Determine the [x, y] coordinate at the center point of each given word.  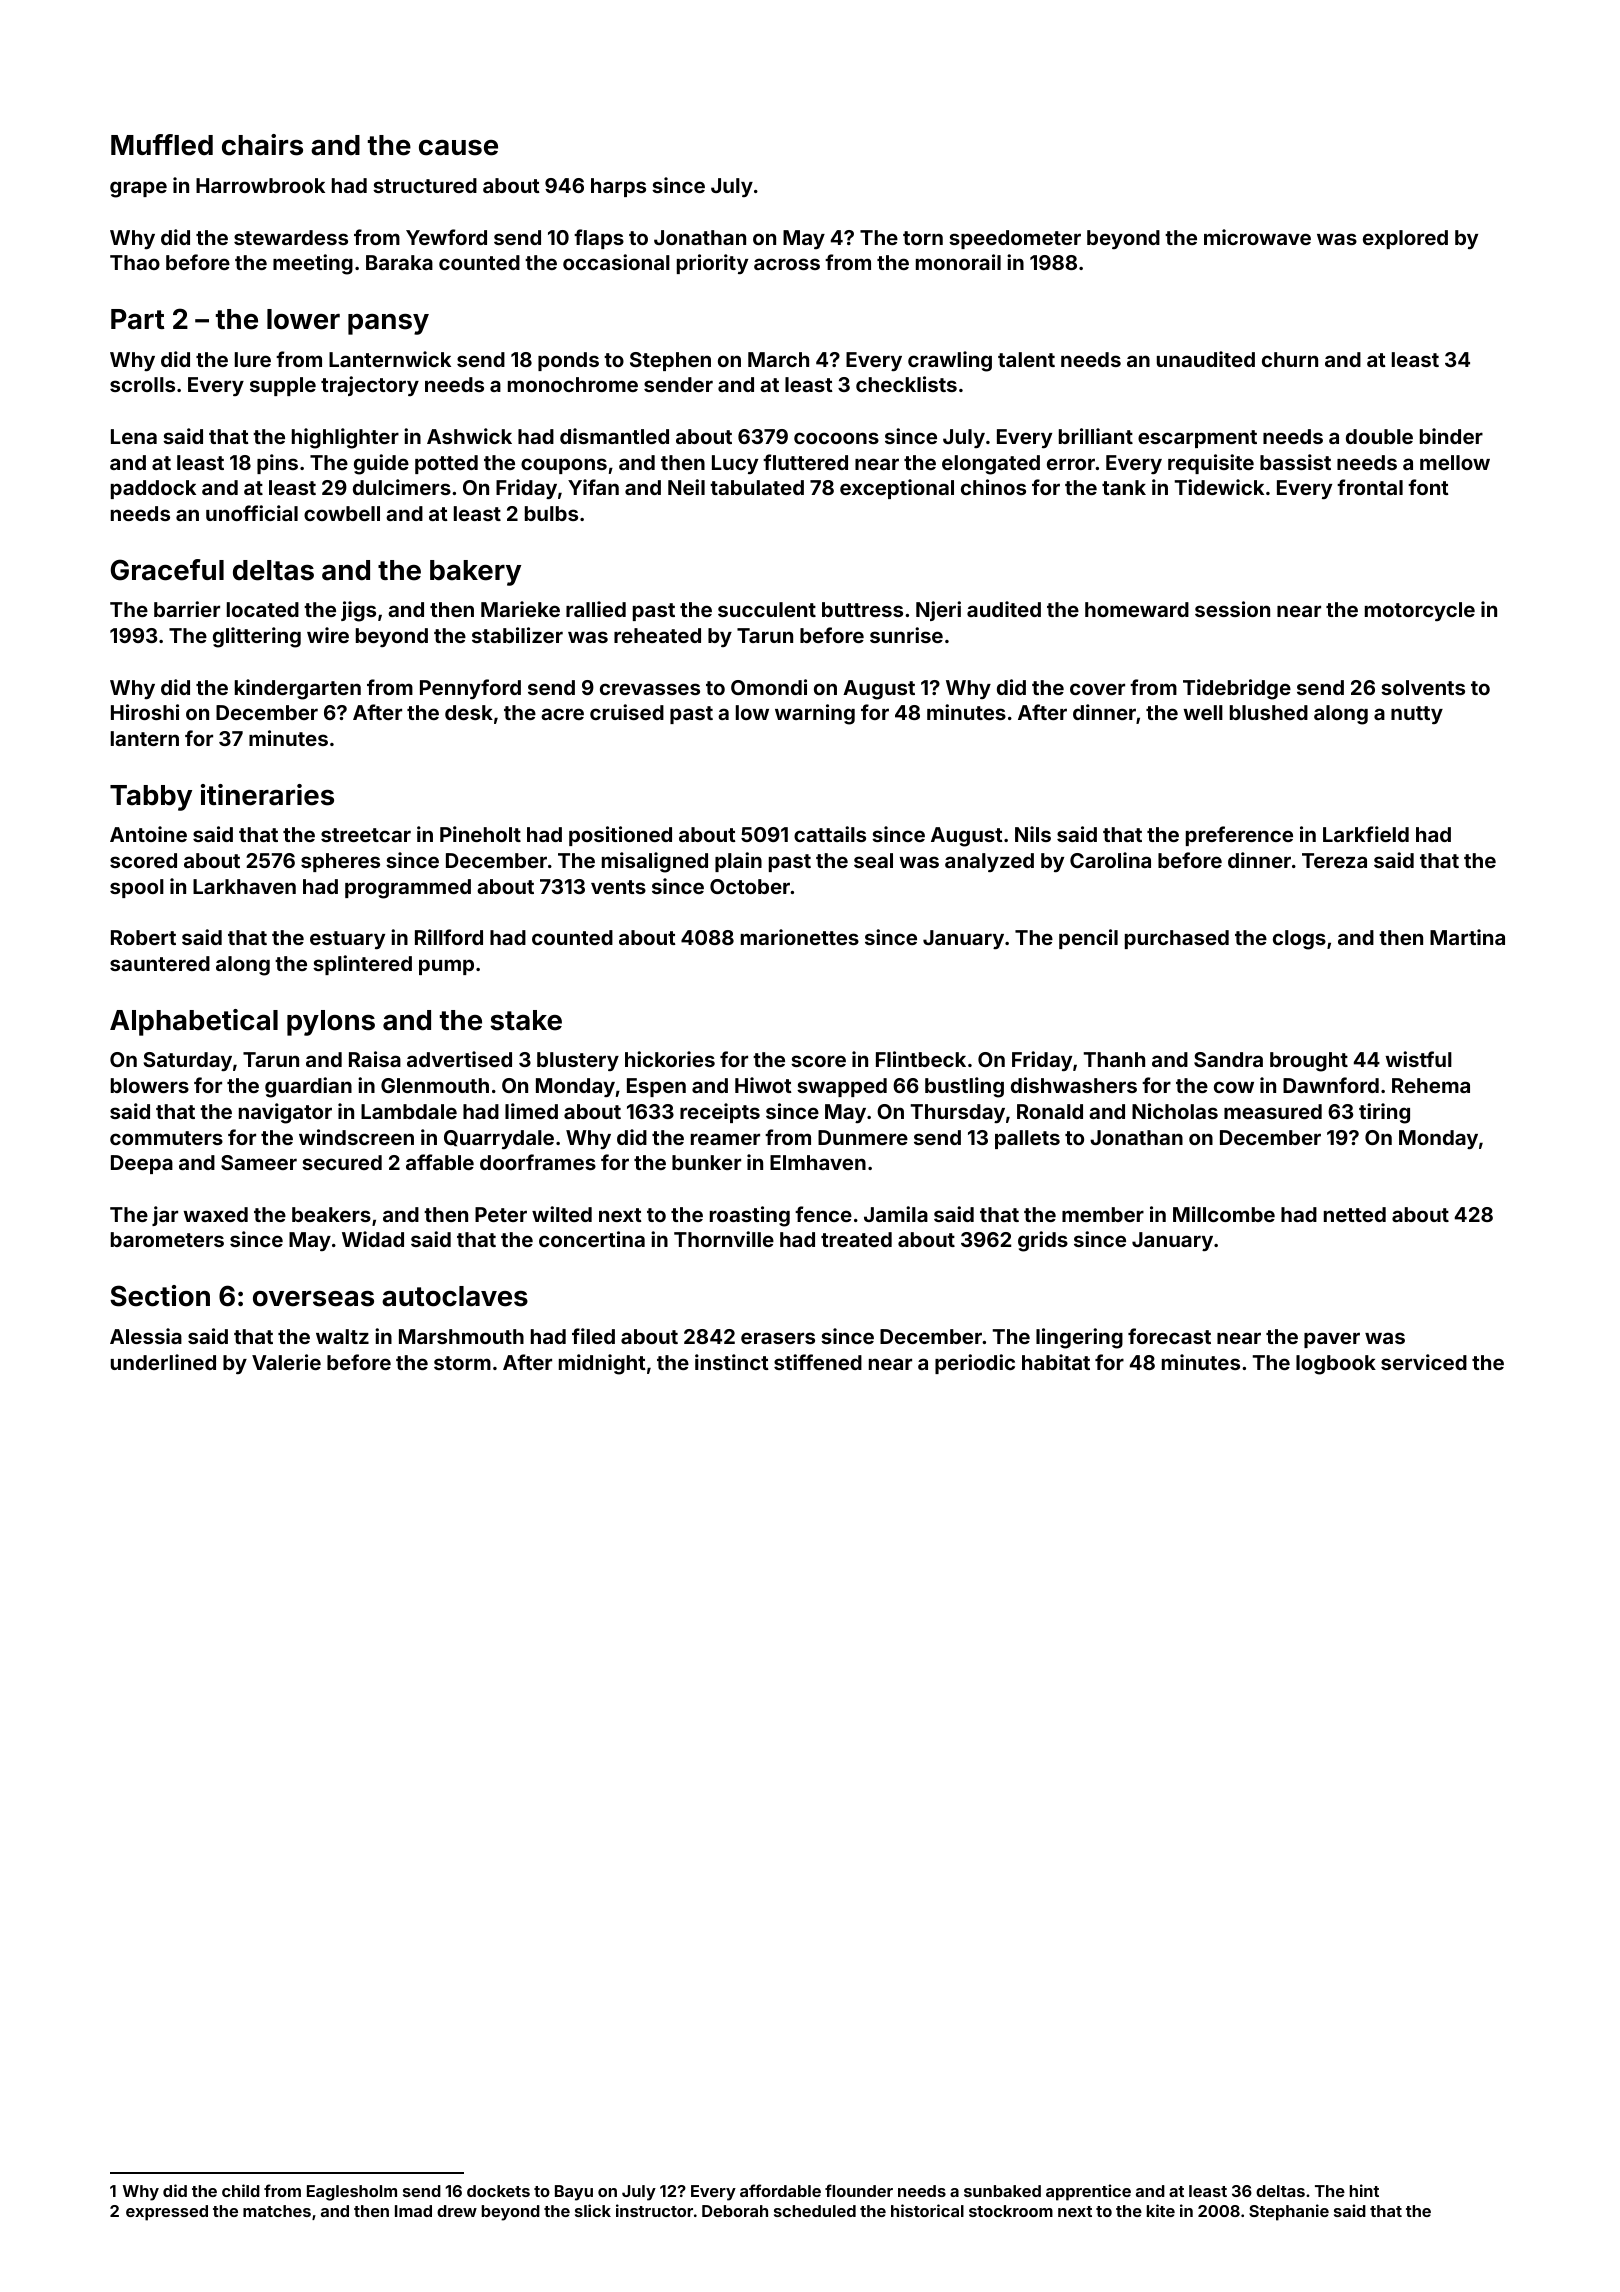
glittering [257, 637]
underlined [163, 1362]
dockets [498, 2191]
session [1232, 609]
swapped [842, 1087]
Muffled [162, 145]
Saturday [187, 1061]
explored [1405, 239]
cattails [830, 834]
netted [1355, 1214]
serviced [1424, 1362]
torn [923, 238]
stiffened [818, 1362]
